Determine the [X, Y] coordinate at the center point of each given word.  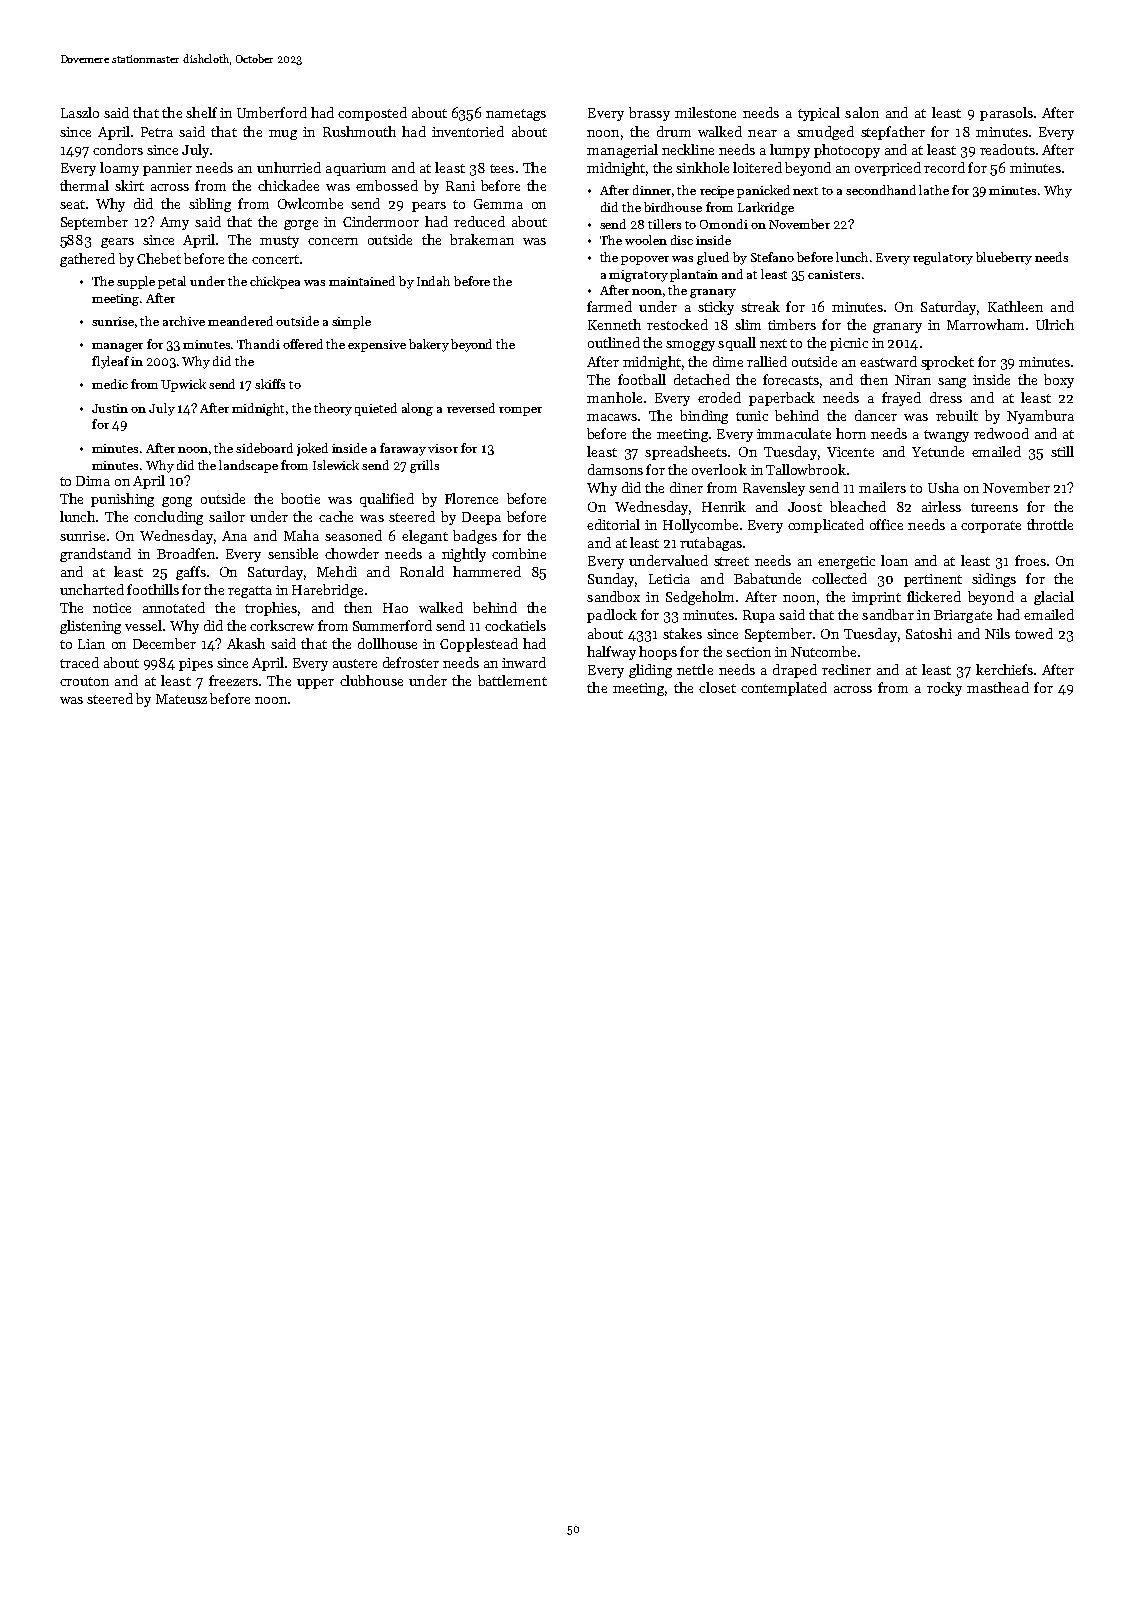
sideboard [264, 448]
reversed [471, 408]
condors [118, 149]
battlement [512, 680]
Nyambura [1040, 417]
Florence [471, 498]
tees [502, 168]
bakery [429, 345]
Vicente [850, 452]
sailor [227, 516]
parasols [1006, 114]
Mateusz [181, 699]
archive [184, 321]
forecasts [791, 379]
